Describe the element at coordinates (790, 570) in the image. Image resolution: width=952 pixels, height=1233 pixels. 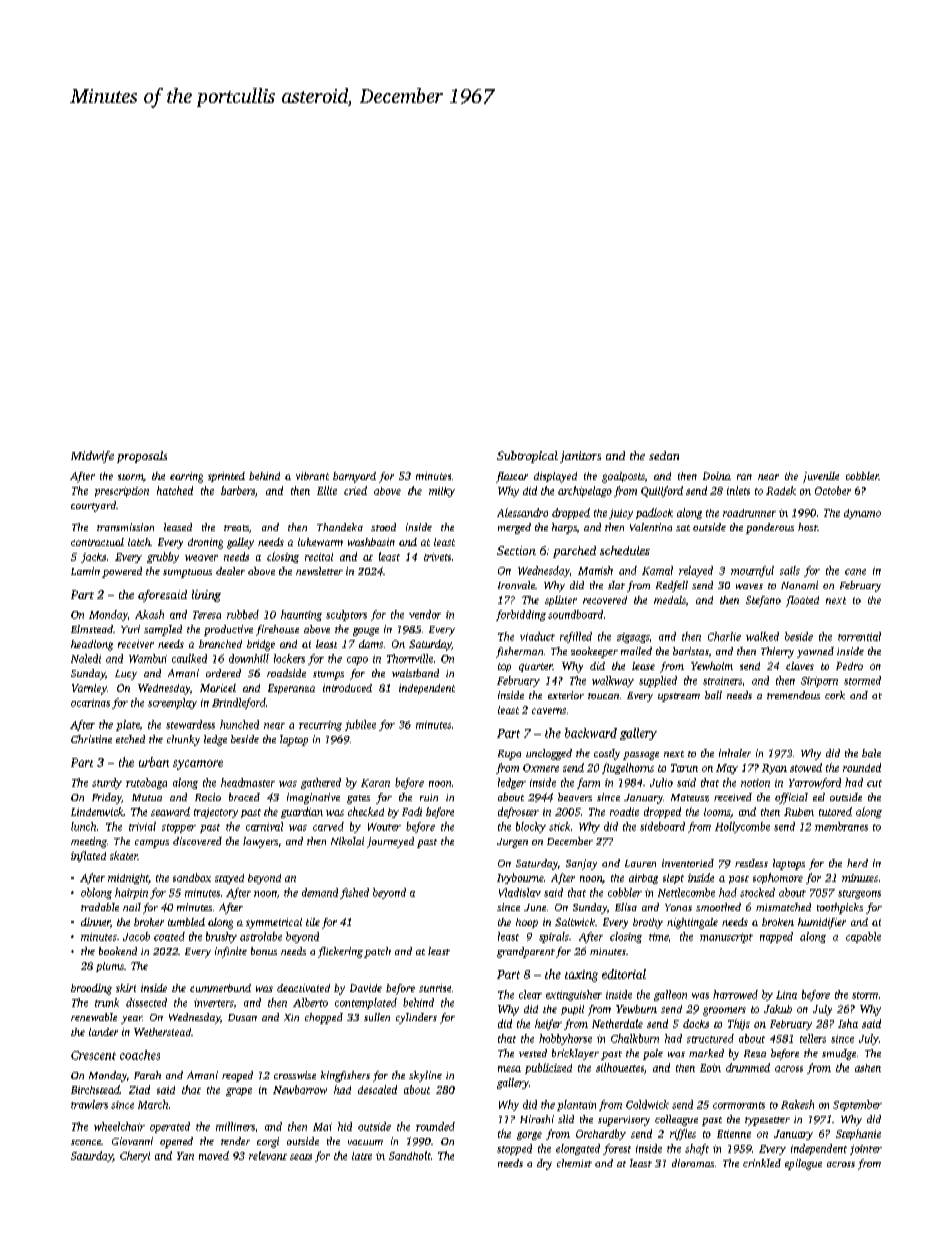
I see `sails` at that location.
